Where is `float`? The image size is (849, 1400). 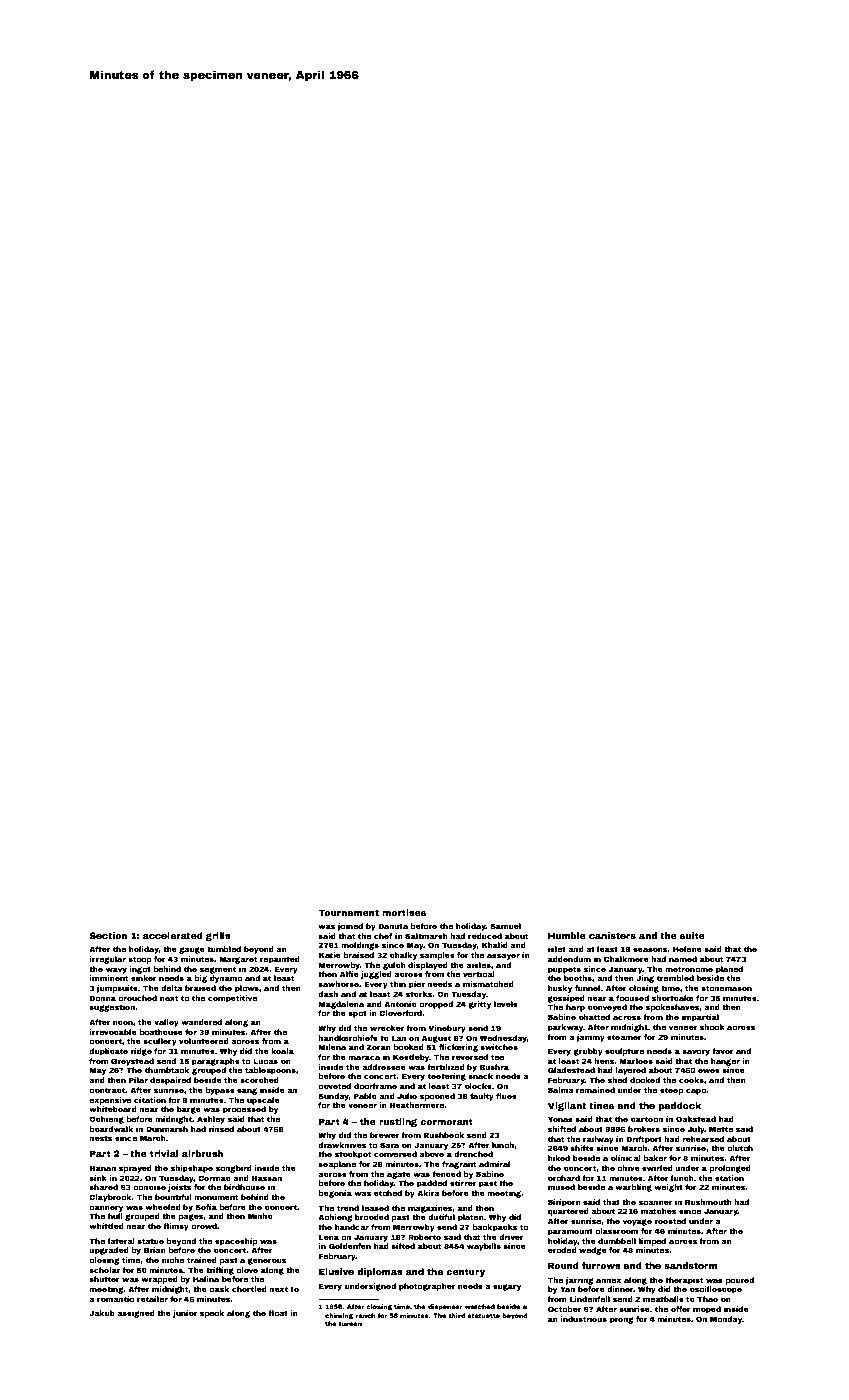
float is located at coordinates (278, 1313).
